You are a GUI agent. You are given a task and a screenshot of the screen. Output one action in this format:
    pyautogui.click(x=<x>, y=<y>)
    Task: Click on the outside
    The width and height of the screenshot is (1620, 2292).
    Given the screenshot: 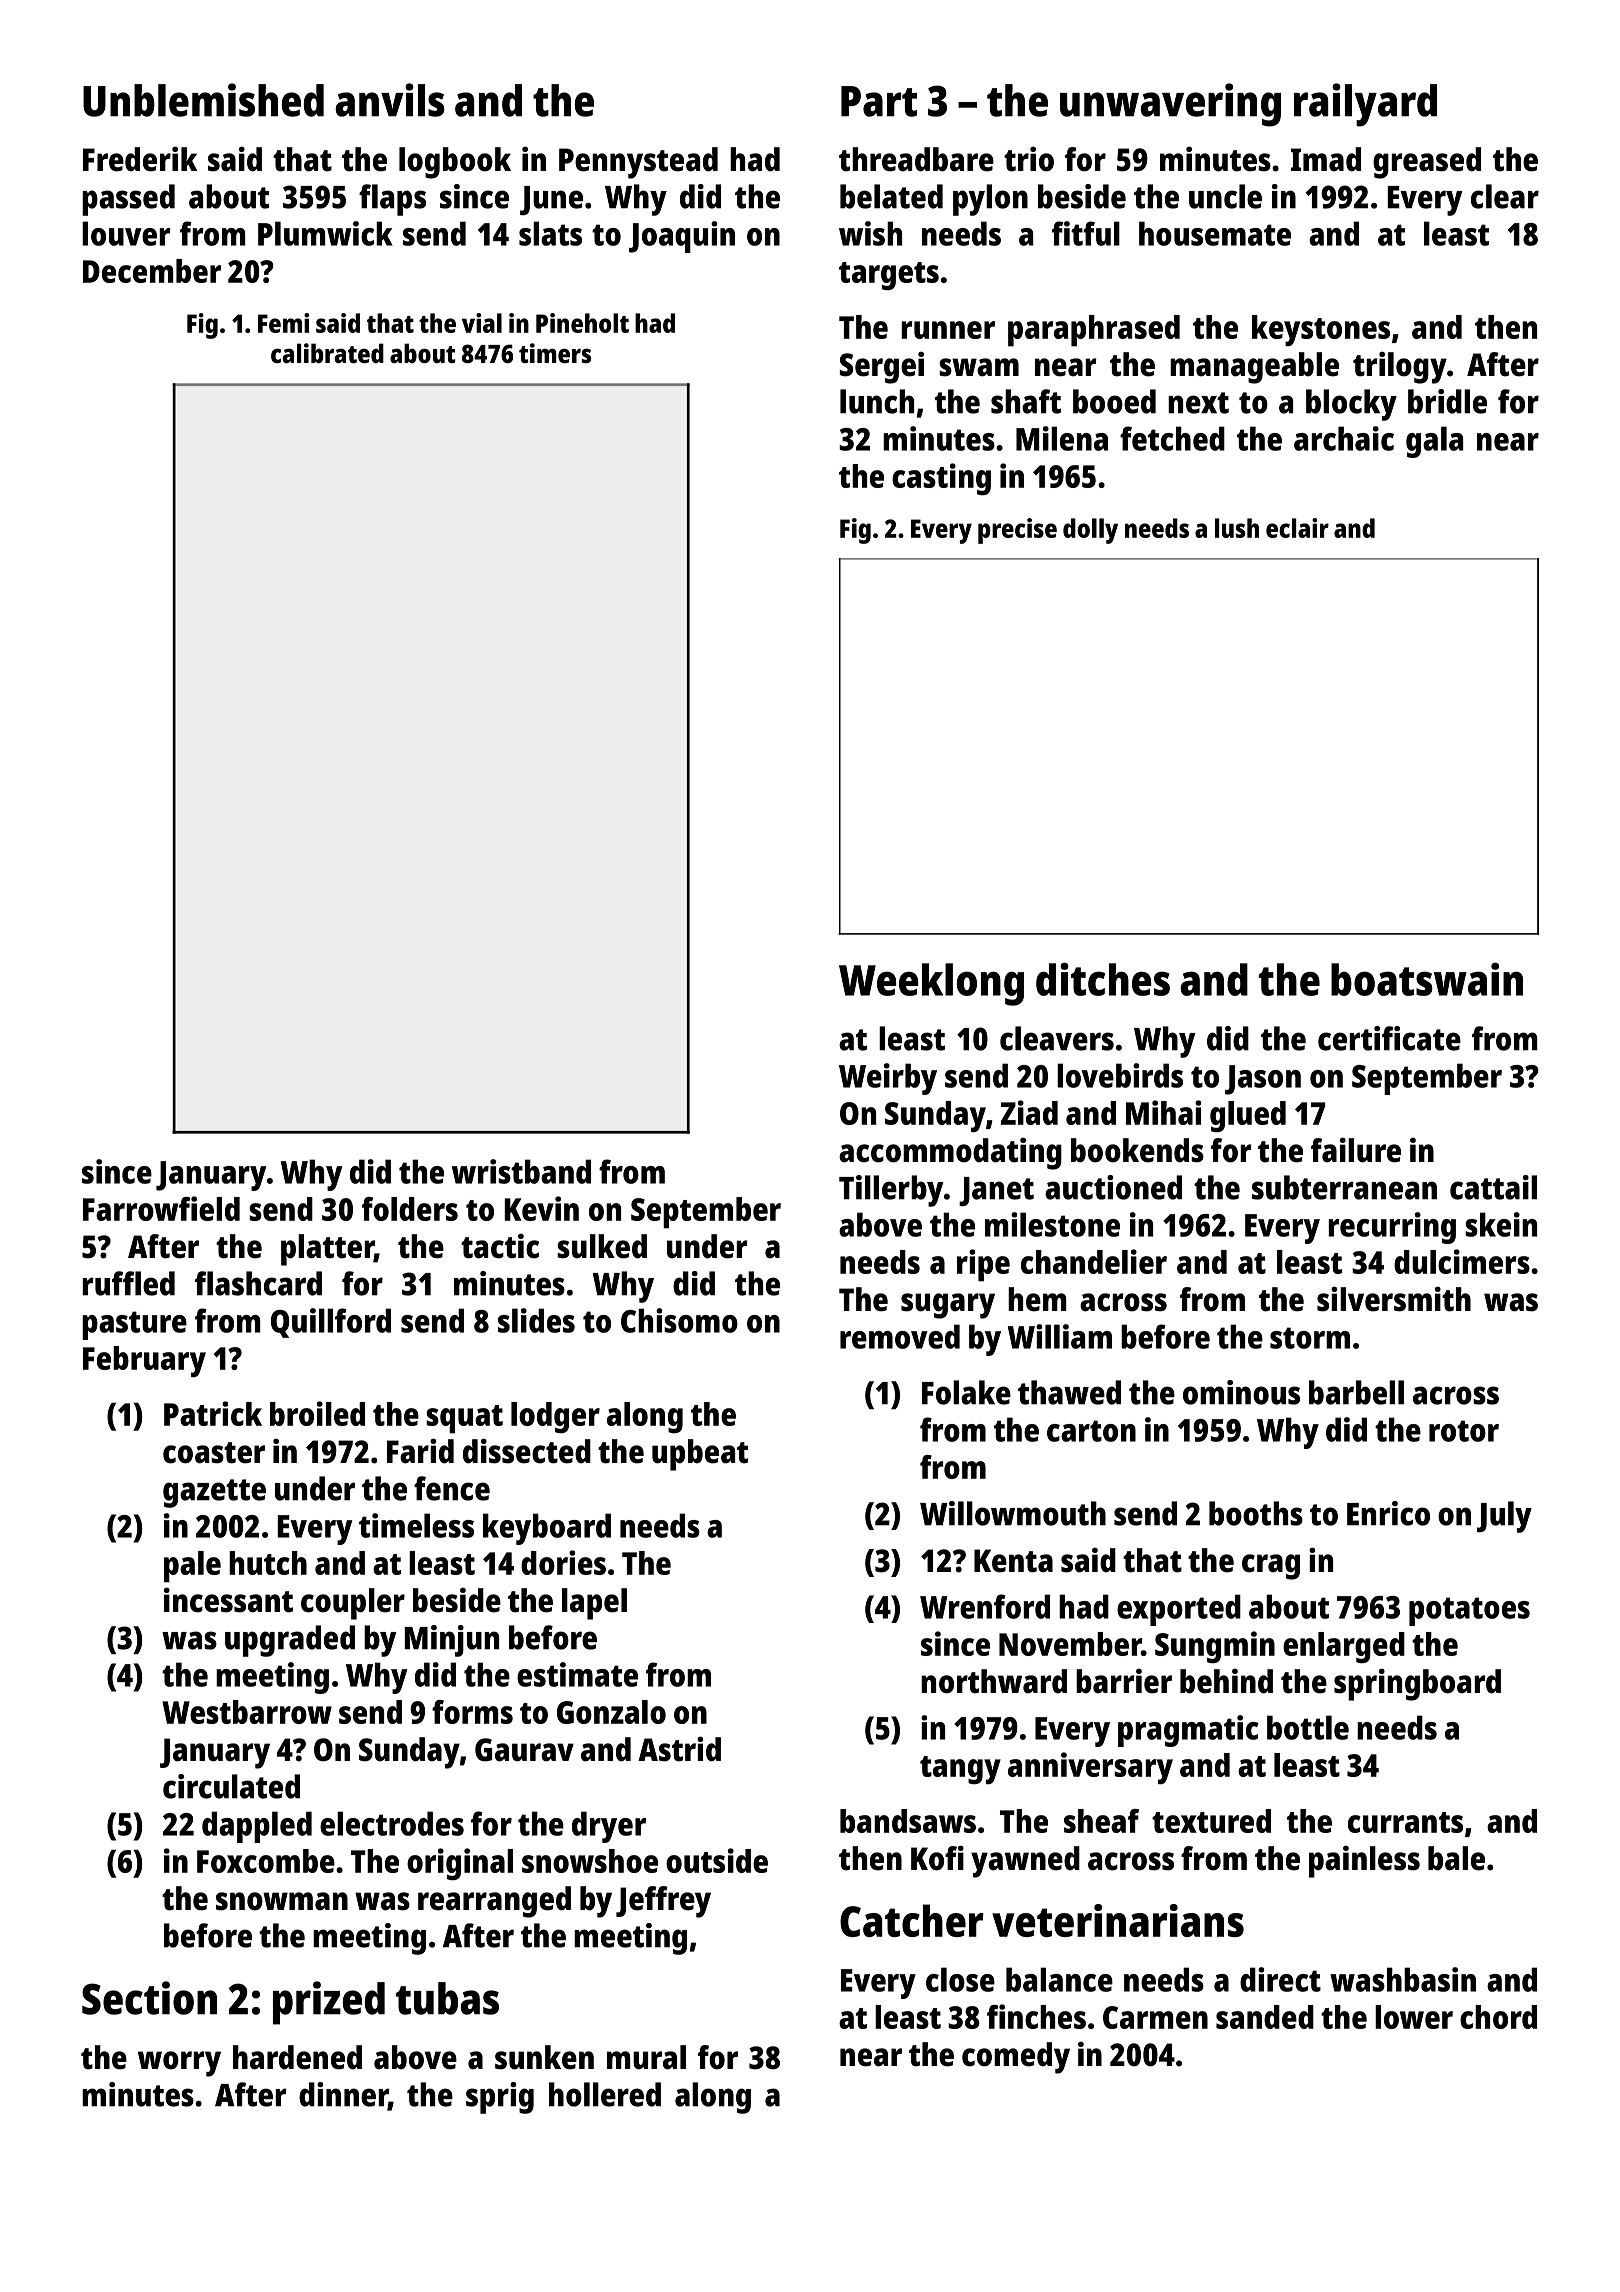 What is the action you would take?
    pyautogui.click(x=717, y=1860)
